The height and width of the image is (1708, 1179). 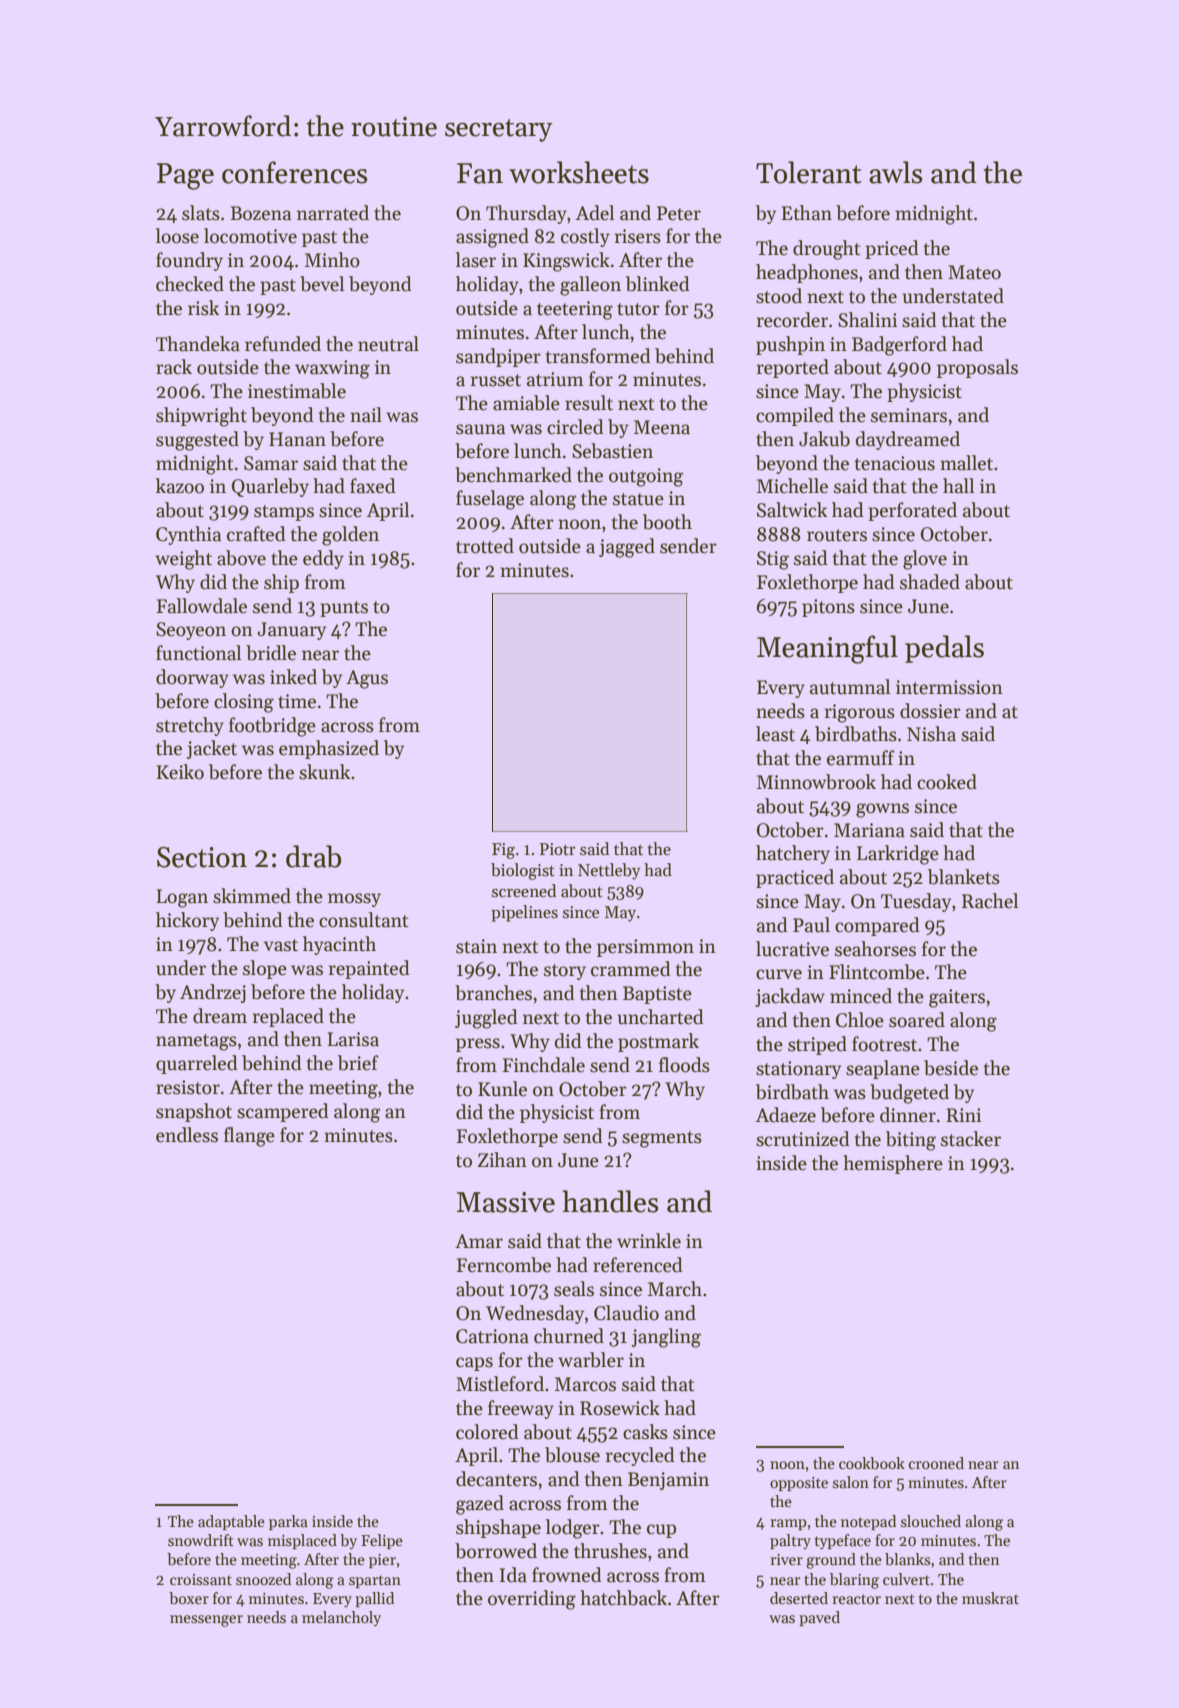 What do you see at coordinates (297, 439) in the image?
I see `Hanan` at bounding box center [297, 439].
